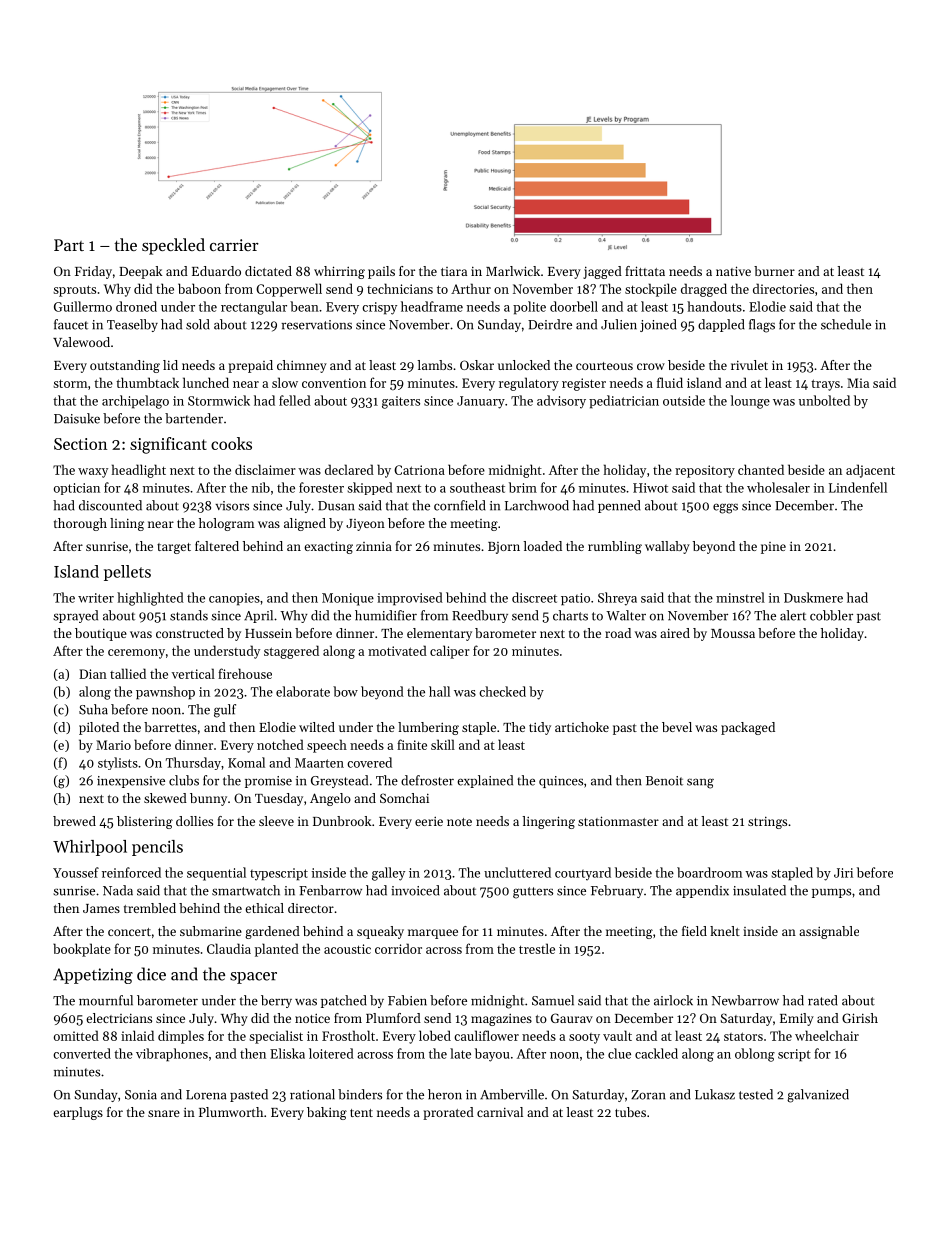 This screenshot has height=1233, width=952. I want to click on speckled, so click(173, 246).
